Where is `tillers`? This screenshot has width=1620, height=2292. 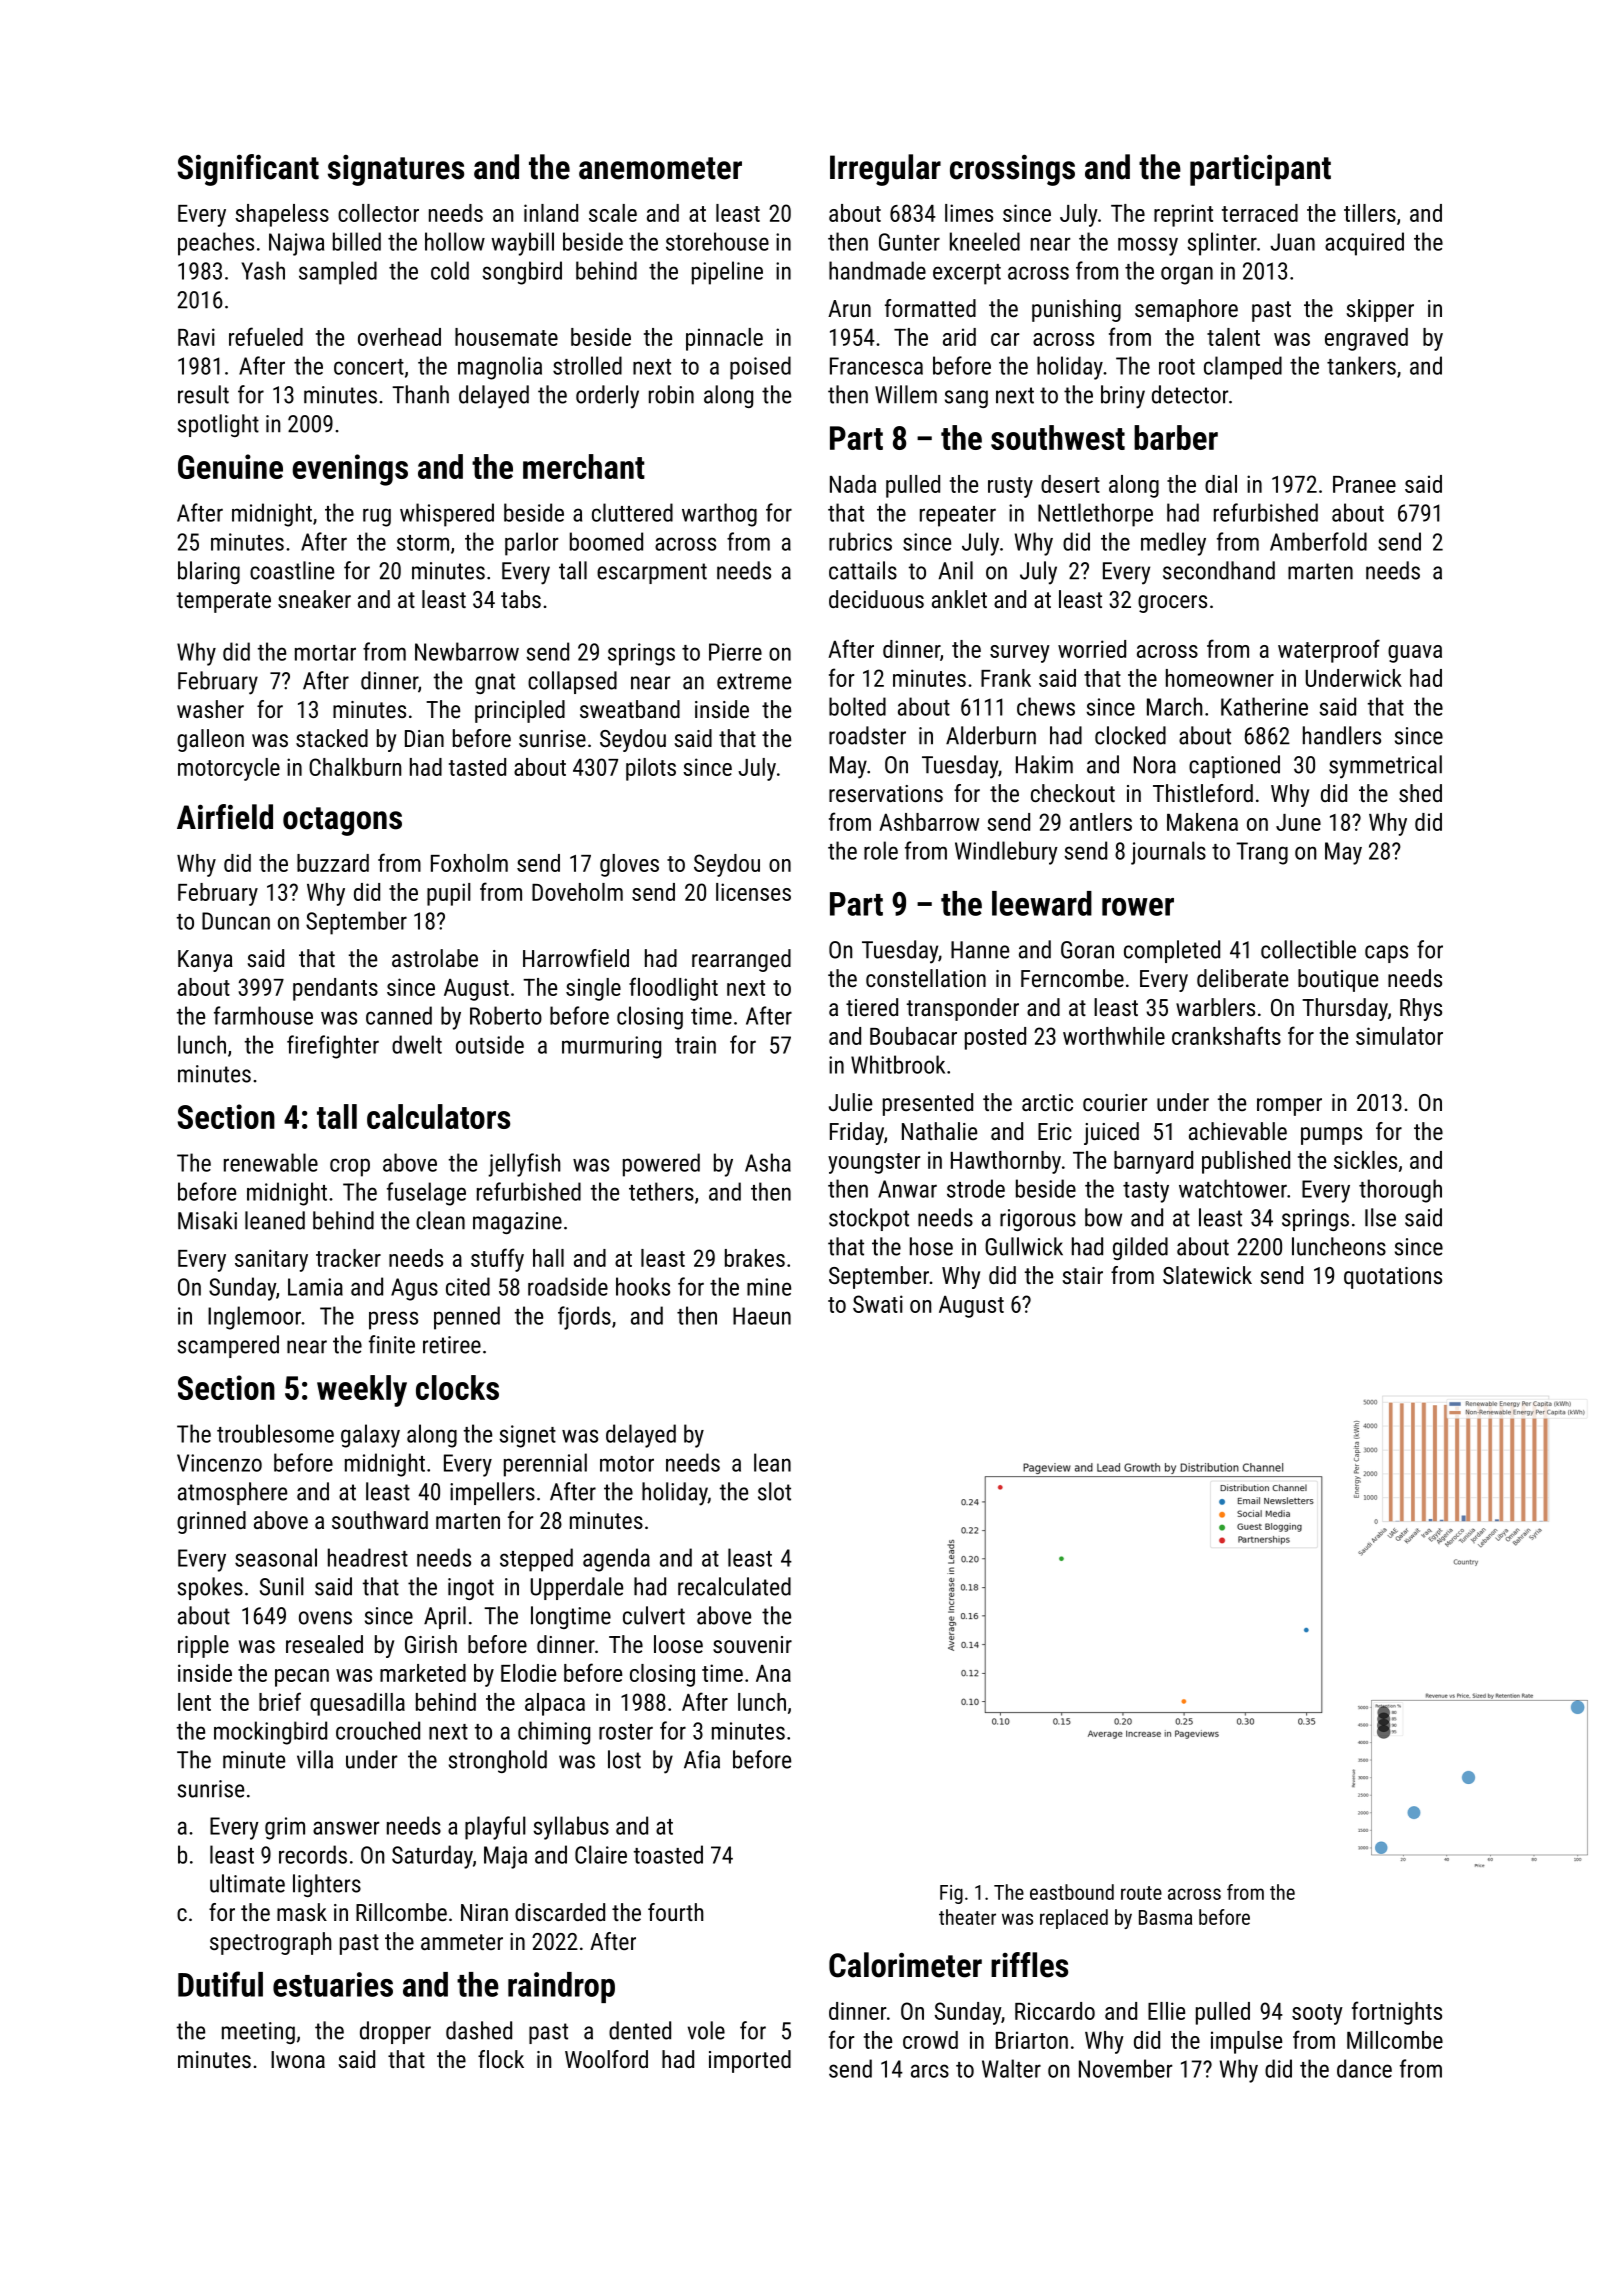
tillers is located at coordinates (1370, 213).
